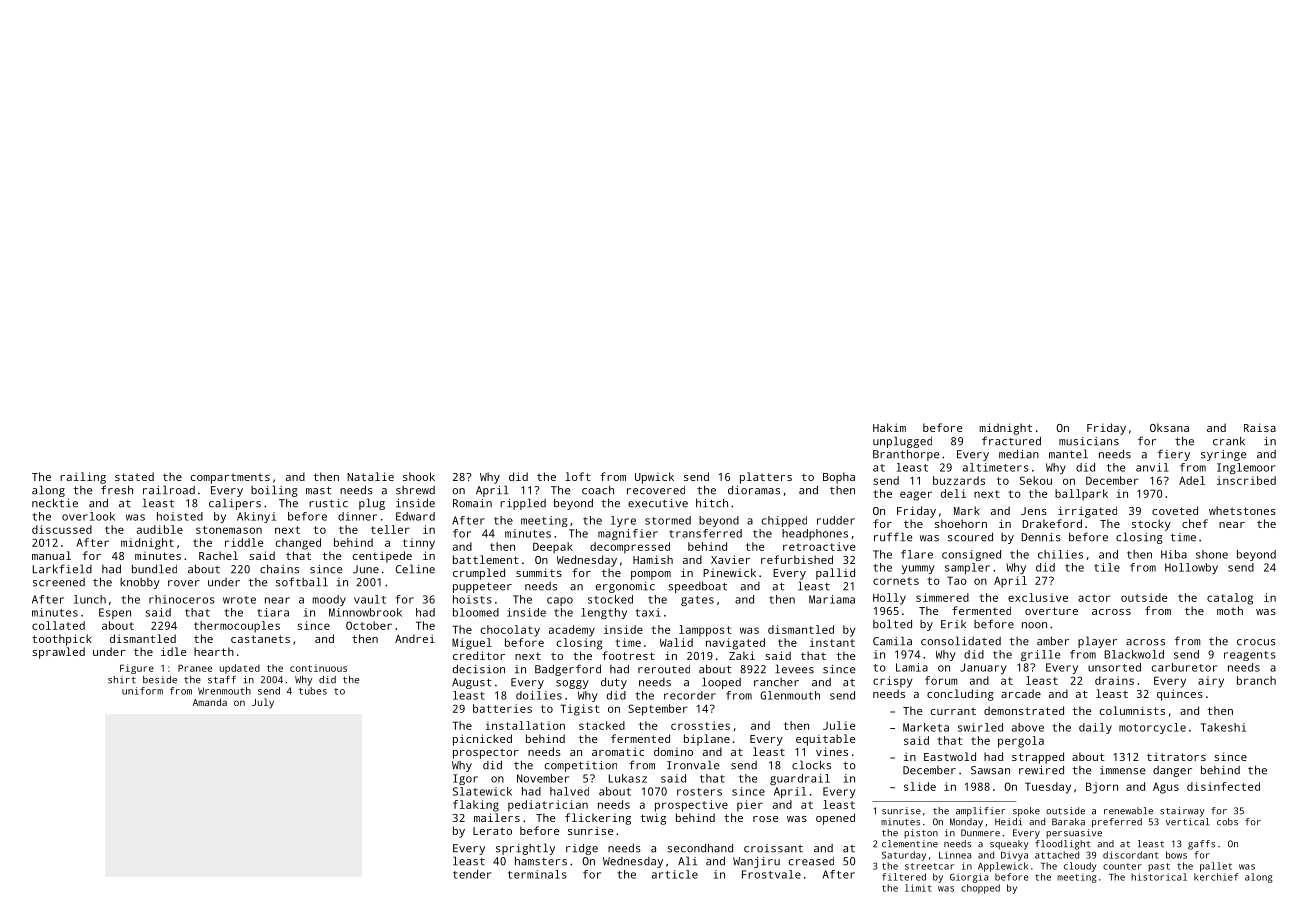 The image size is (1308, 924). I want to click on shone, so click(1212, 554).
